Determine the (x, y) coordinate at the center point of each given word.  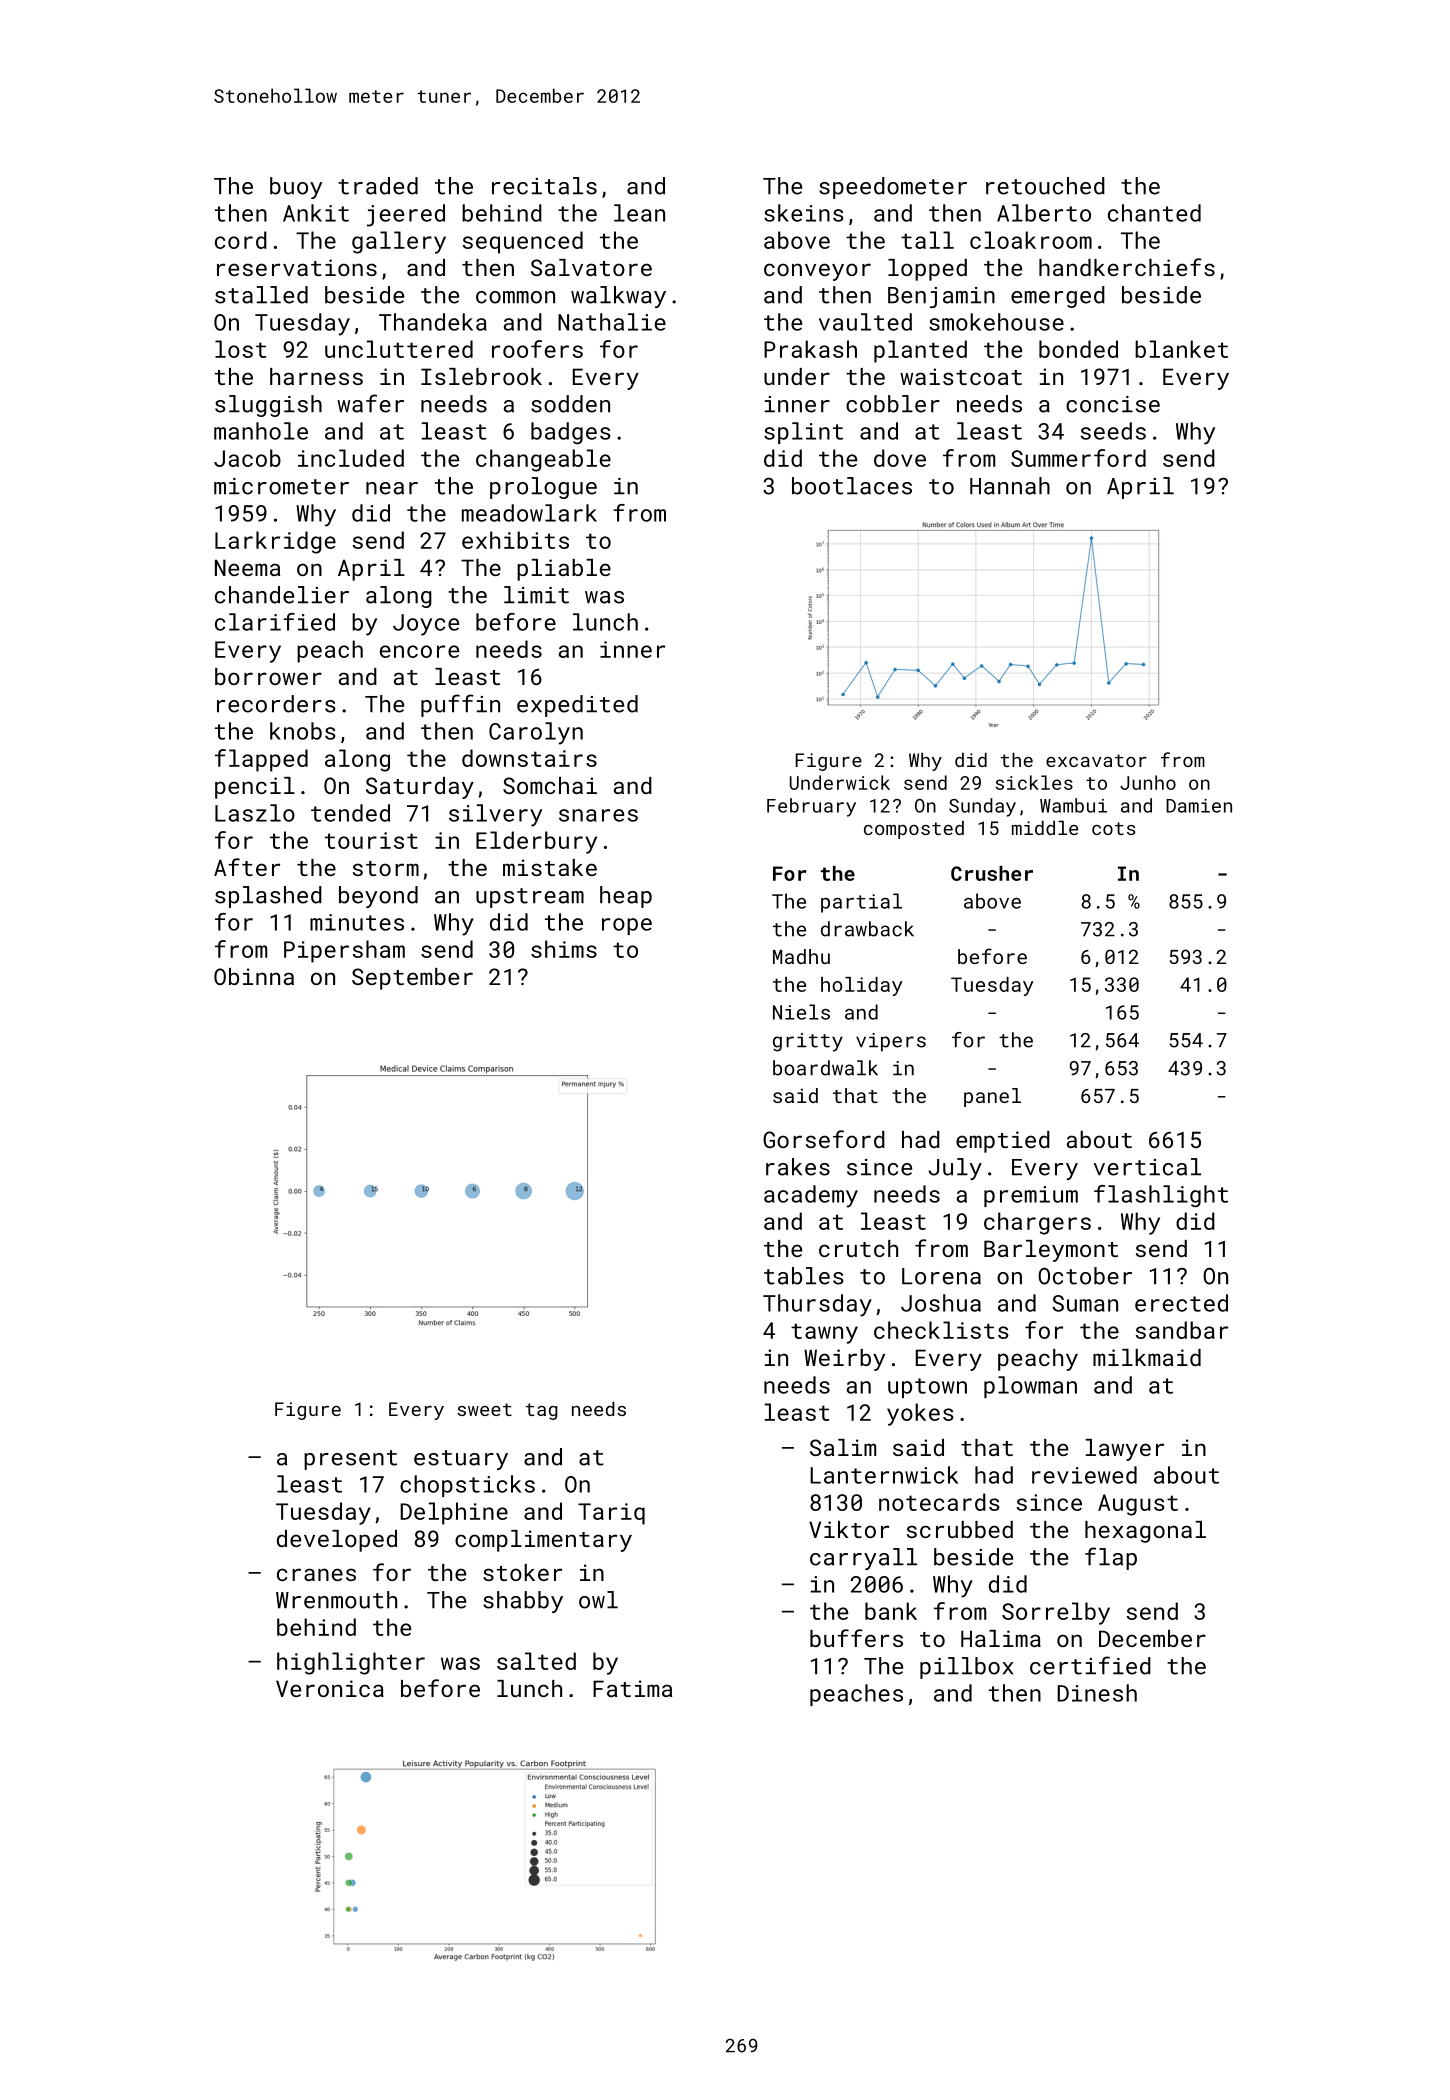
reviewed (1084, 1475)
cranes (316, 1574)
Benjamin (941, 297)
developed (337, 1541)
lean (639, 213)
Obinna (254, 976)
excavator (1096, 760)
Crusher (992, 873)
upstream (530, 898)
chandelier (282, 595)
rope (627, 926)
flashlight (1161, 1196)
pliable (564, 570)
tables (804, 1276)
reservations (297, 267)
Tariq (611, 1514)
